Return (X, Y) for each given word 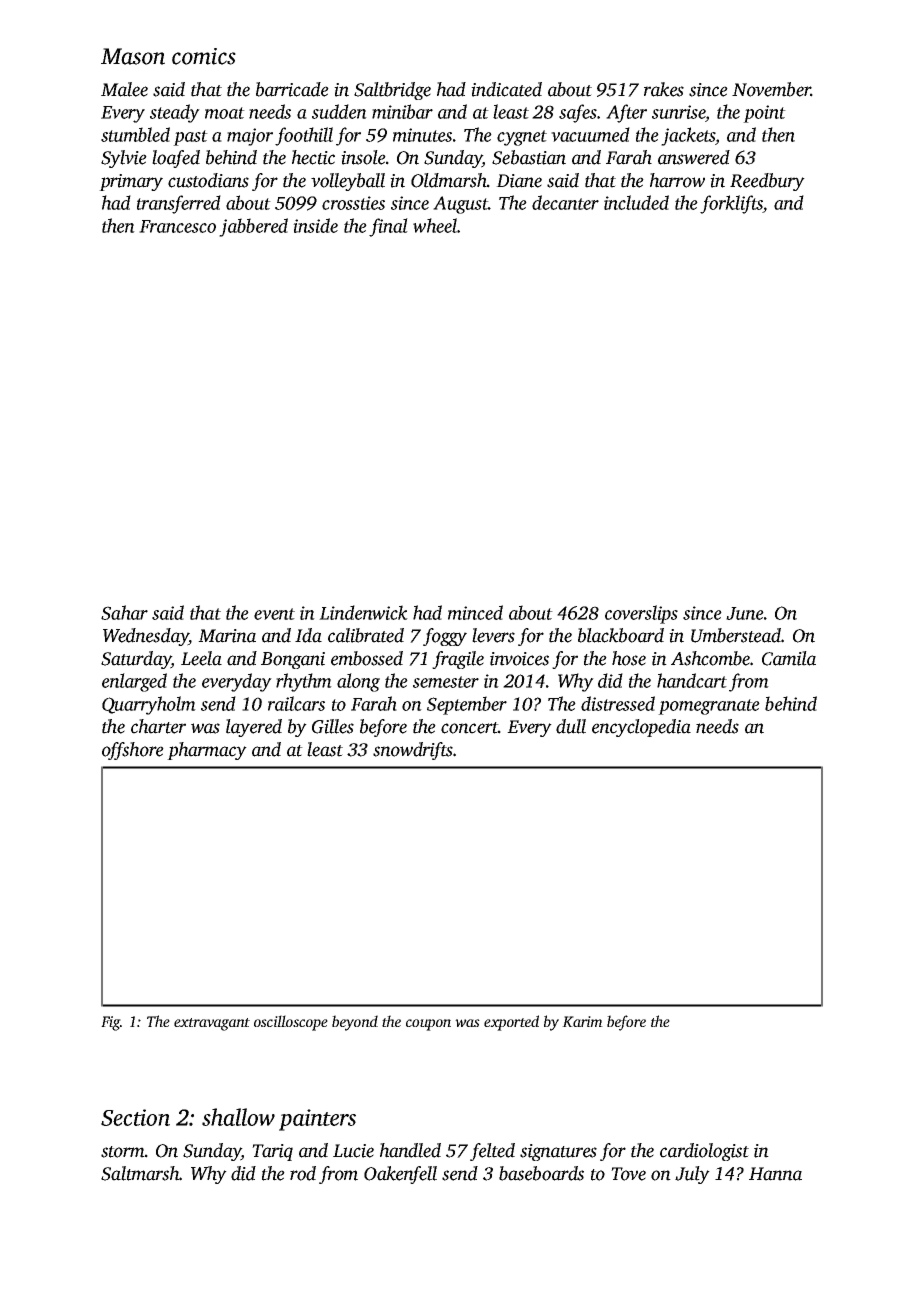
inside (315, 225)
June (744, 613)
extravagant (212, 1024)
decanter (565, 202)
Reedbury (767, 182)
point (764, 114)
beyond (355, 1023)
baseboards (541, 1173)
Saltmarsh (140, 1173)
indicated (506, 89)
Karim (582, 1021)
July (692, 1175)
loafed (176, 159)
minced (475, 612)
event (274, 614)
